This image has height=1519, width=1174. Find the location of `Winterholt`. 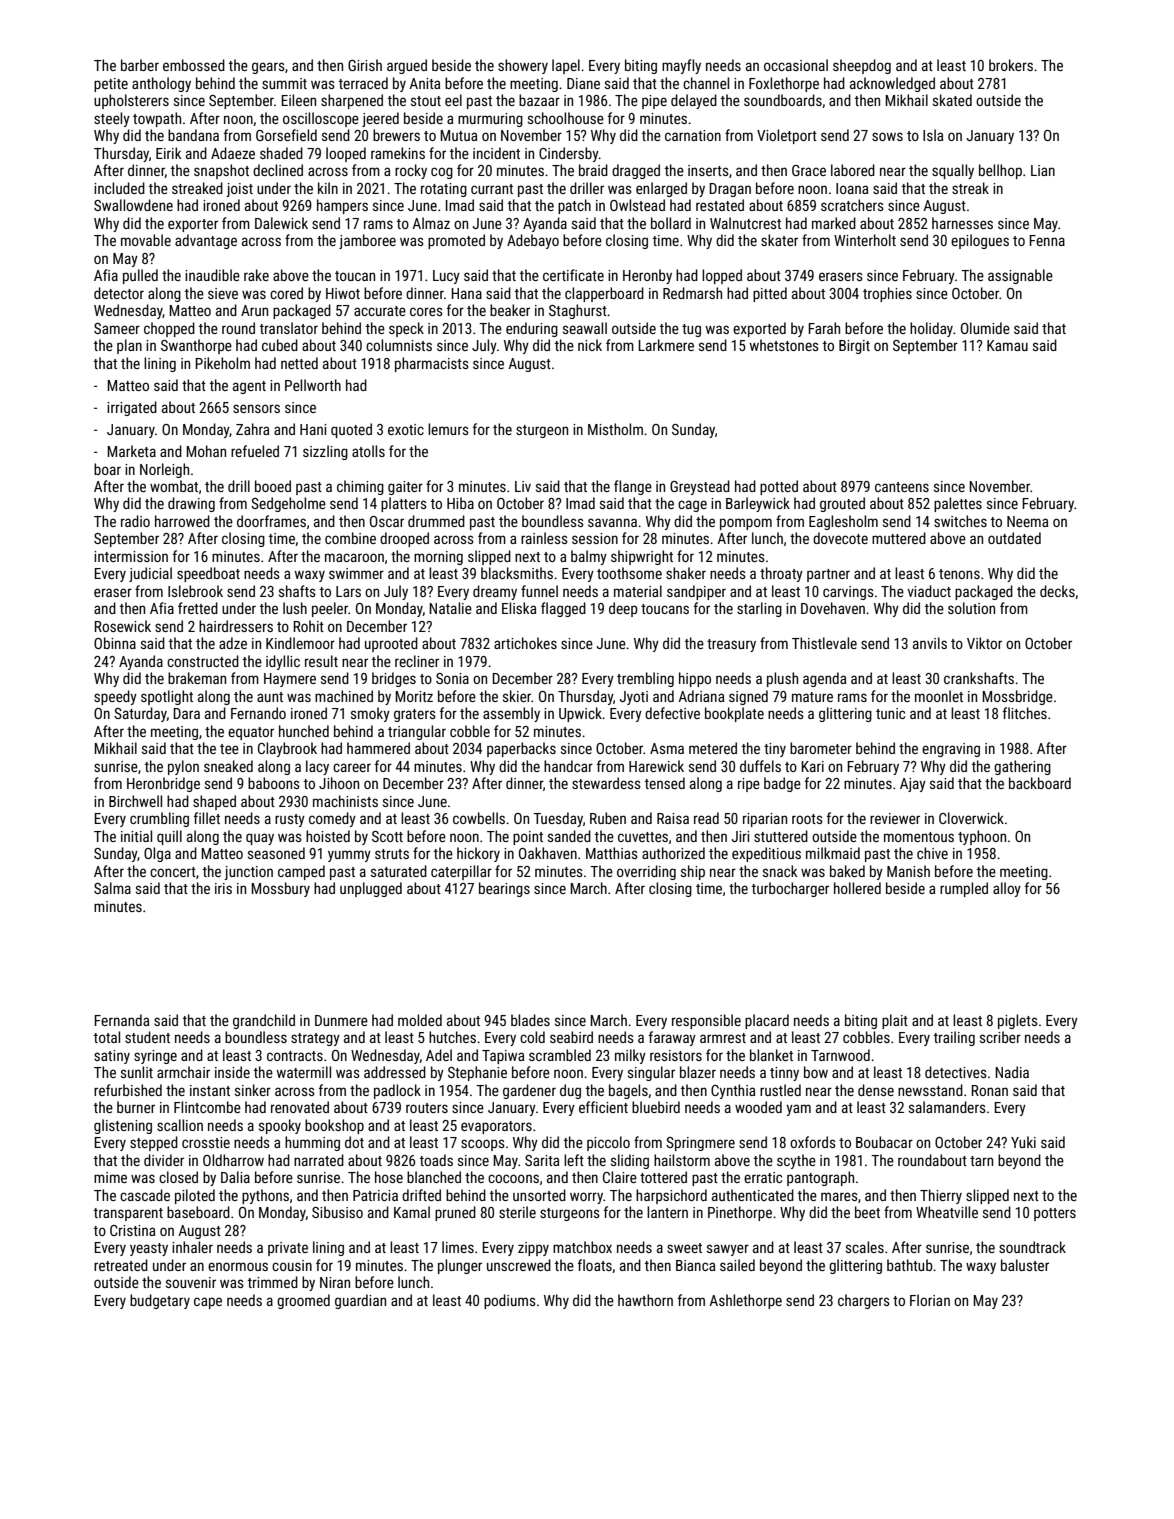

Winterholt is located at coordinates (865, 240).
